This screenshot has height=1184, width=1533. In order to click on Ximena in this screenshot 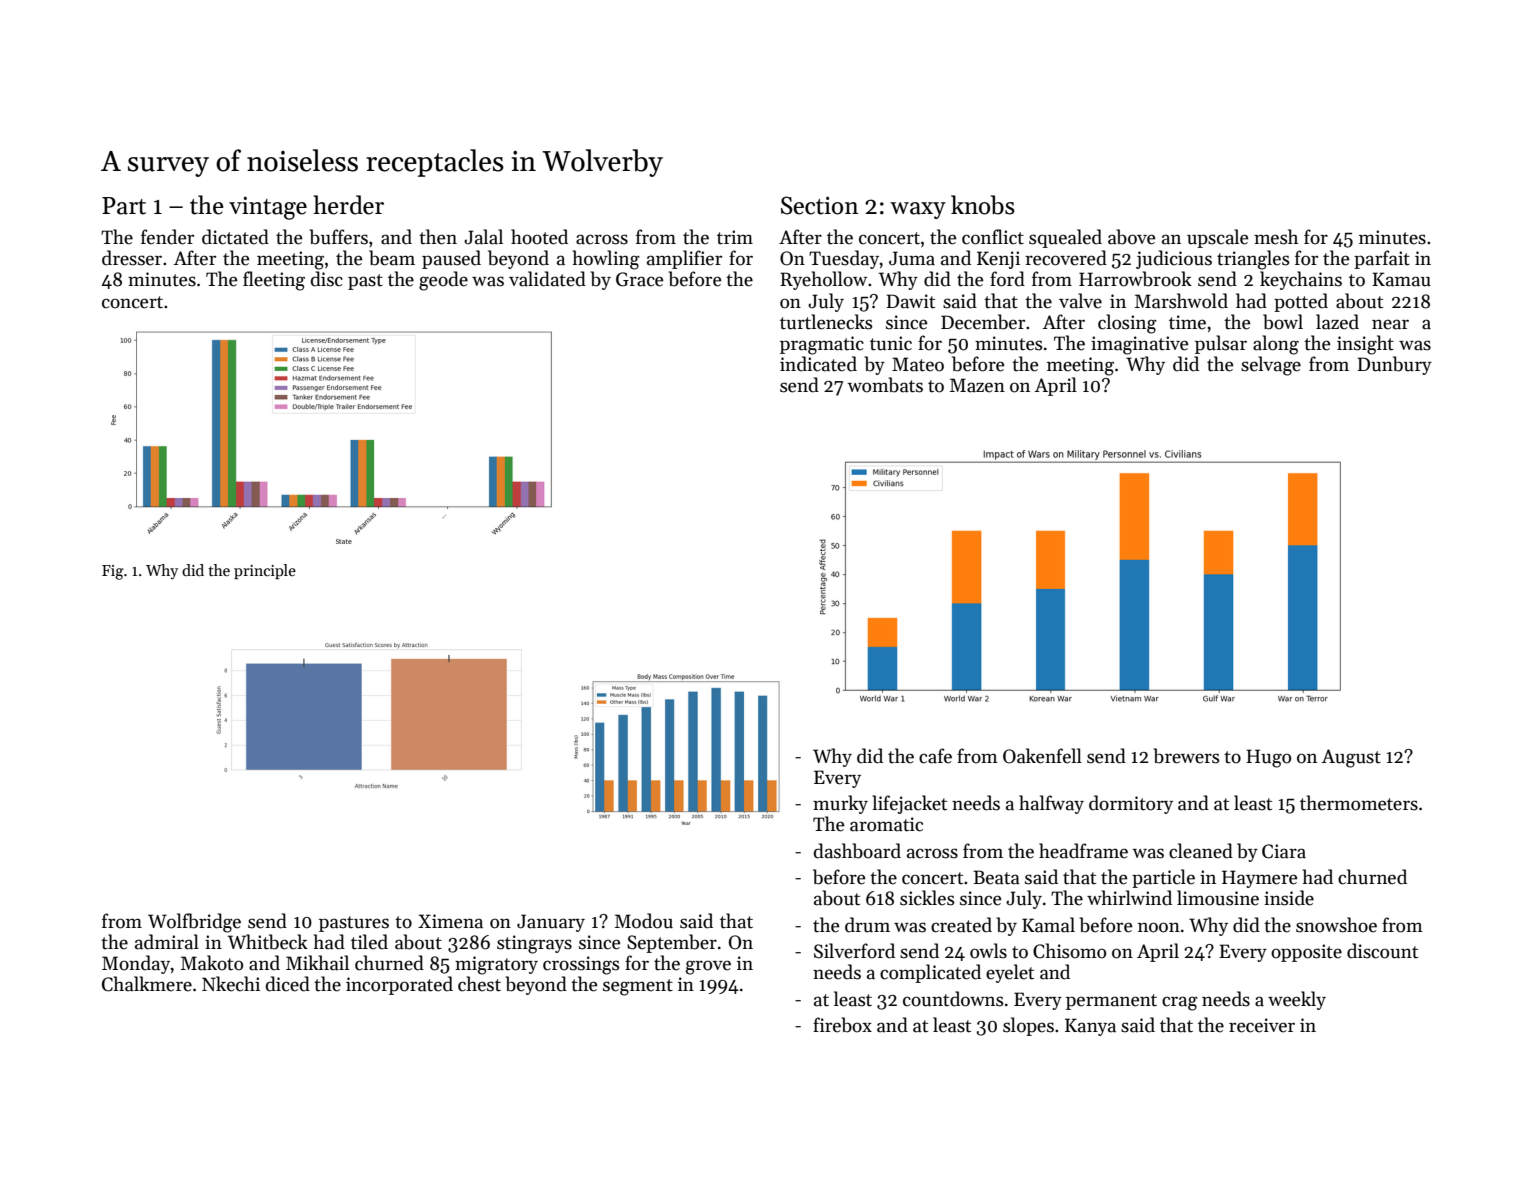, I will do `click(450, 921)`.
